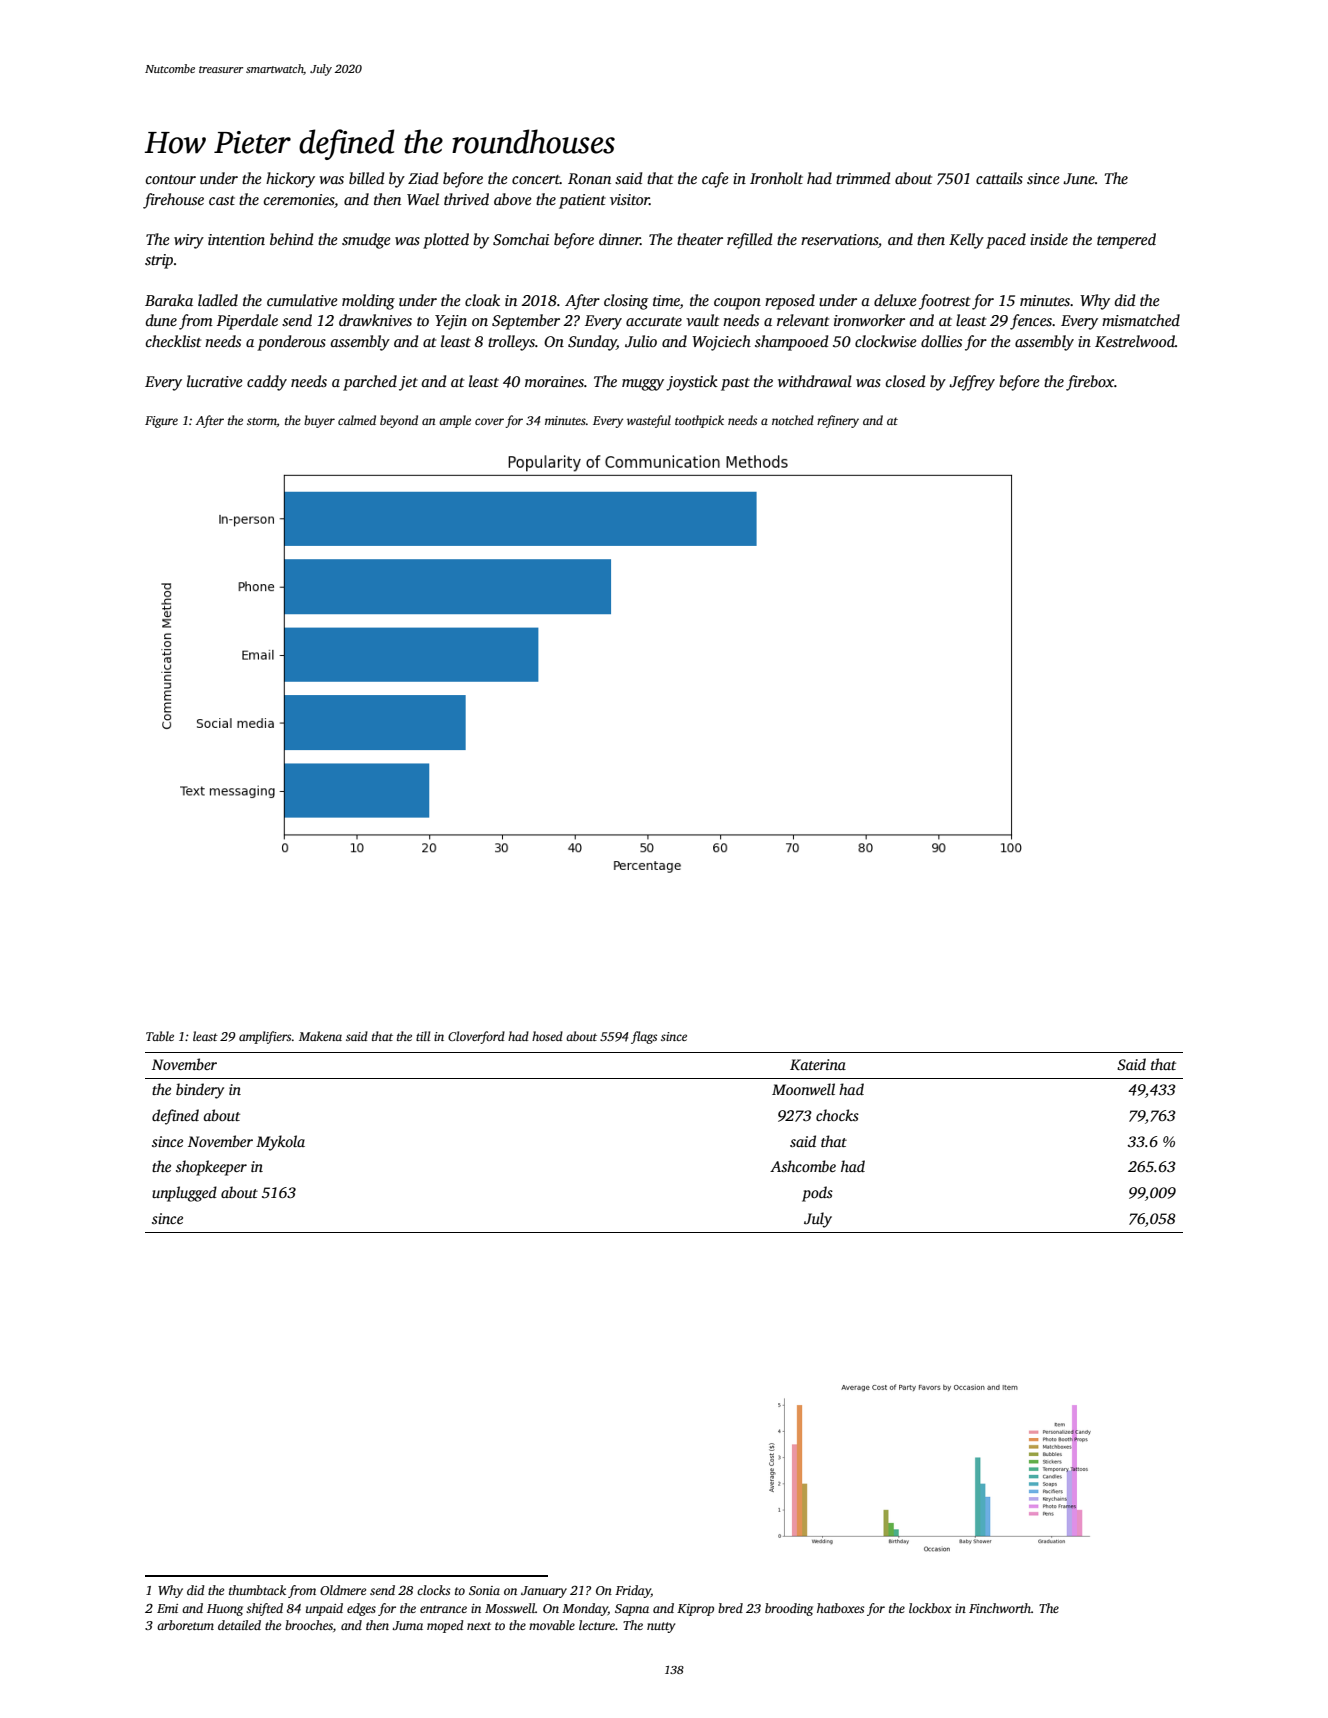 The image size is (1328, 1718). What do you see at coordinates (793, 420) in the document?
I see `notched` at bounding box center [793, 420].
